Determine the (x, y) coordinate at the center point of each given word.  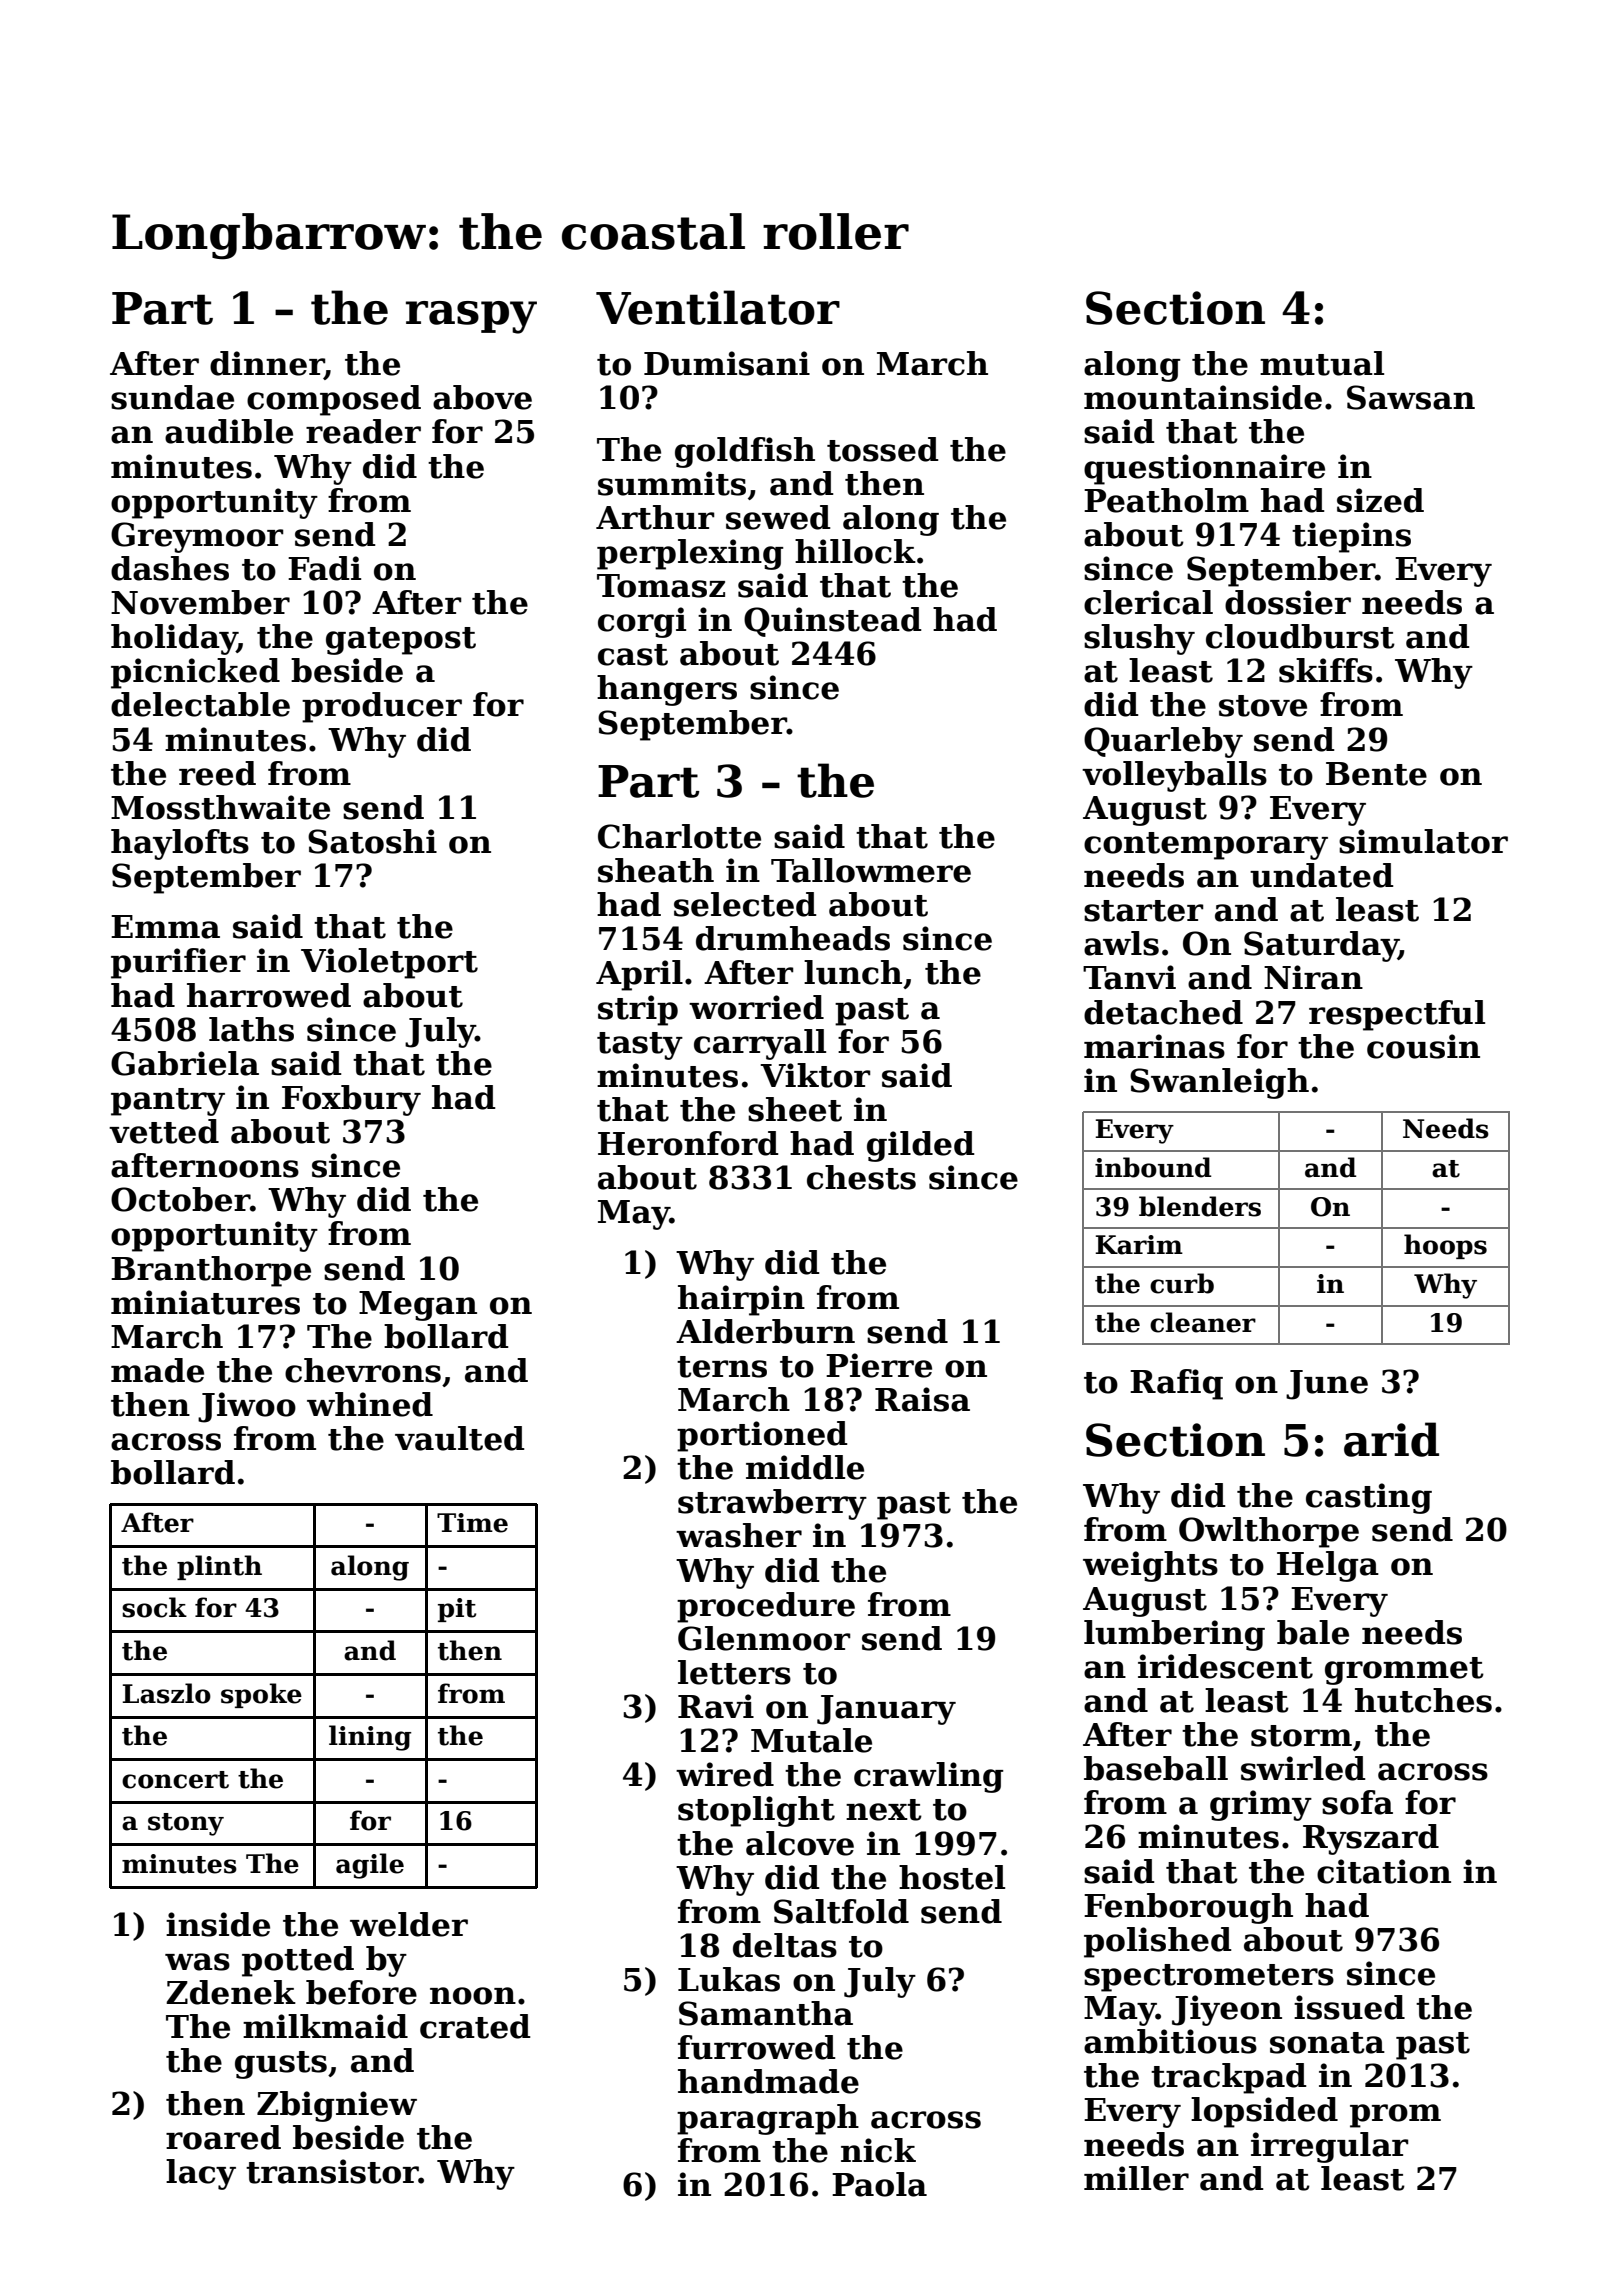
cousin (1423, 1046)
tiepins (1351, 537)
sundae (172, 397)
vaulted (460, 1438)
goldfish (745, 452)
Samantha (766, 2013)
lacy (201, 2174)
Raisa (922, 1399)
